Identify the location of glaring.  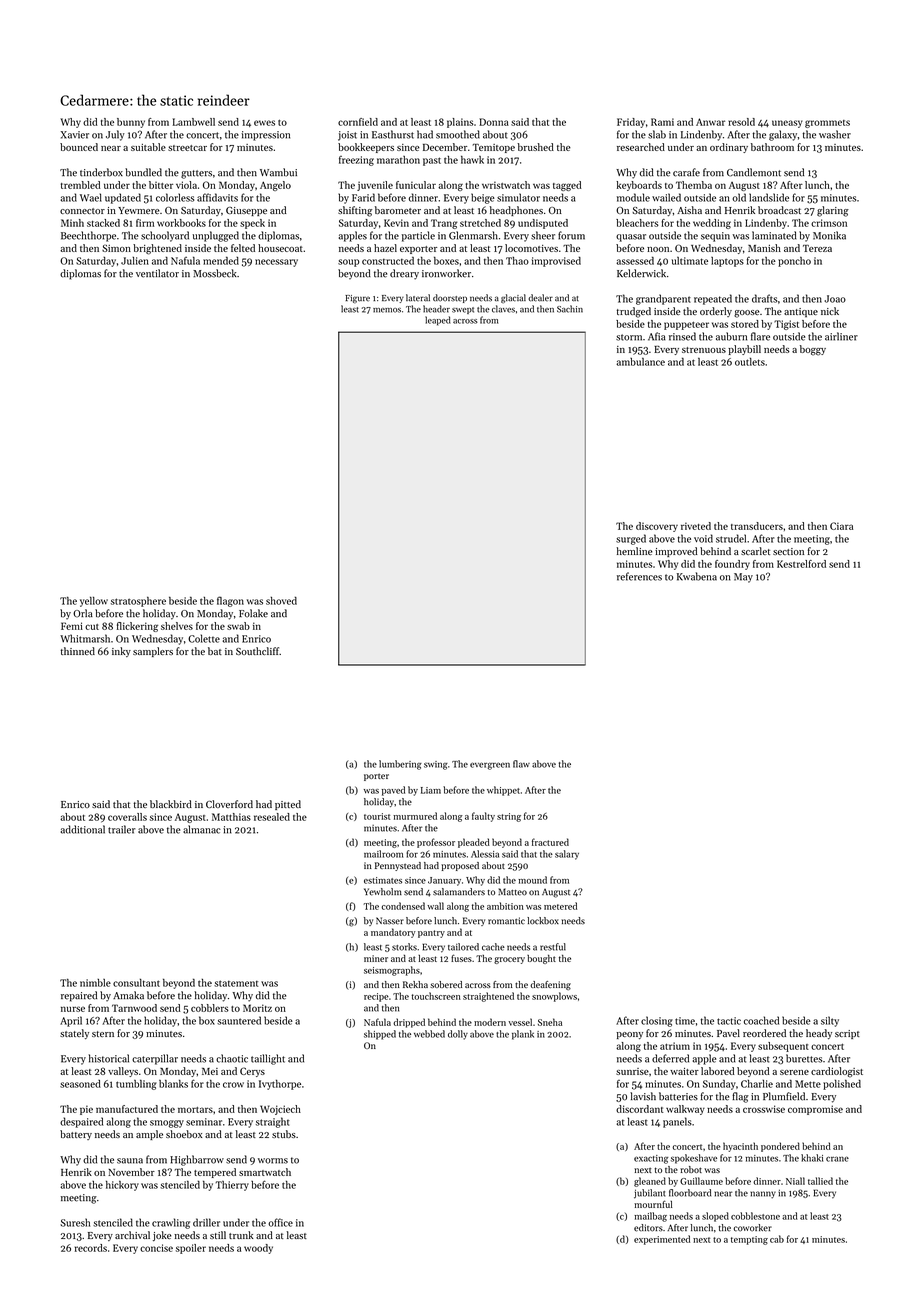
(833, 211).
